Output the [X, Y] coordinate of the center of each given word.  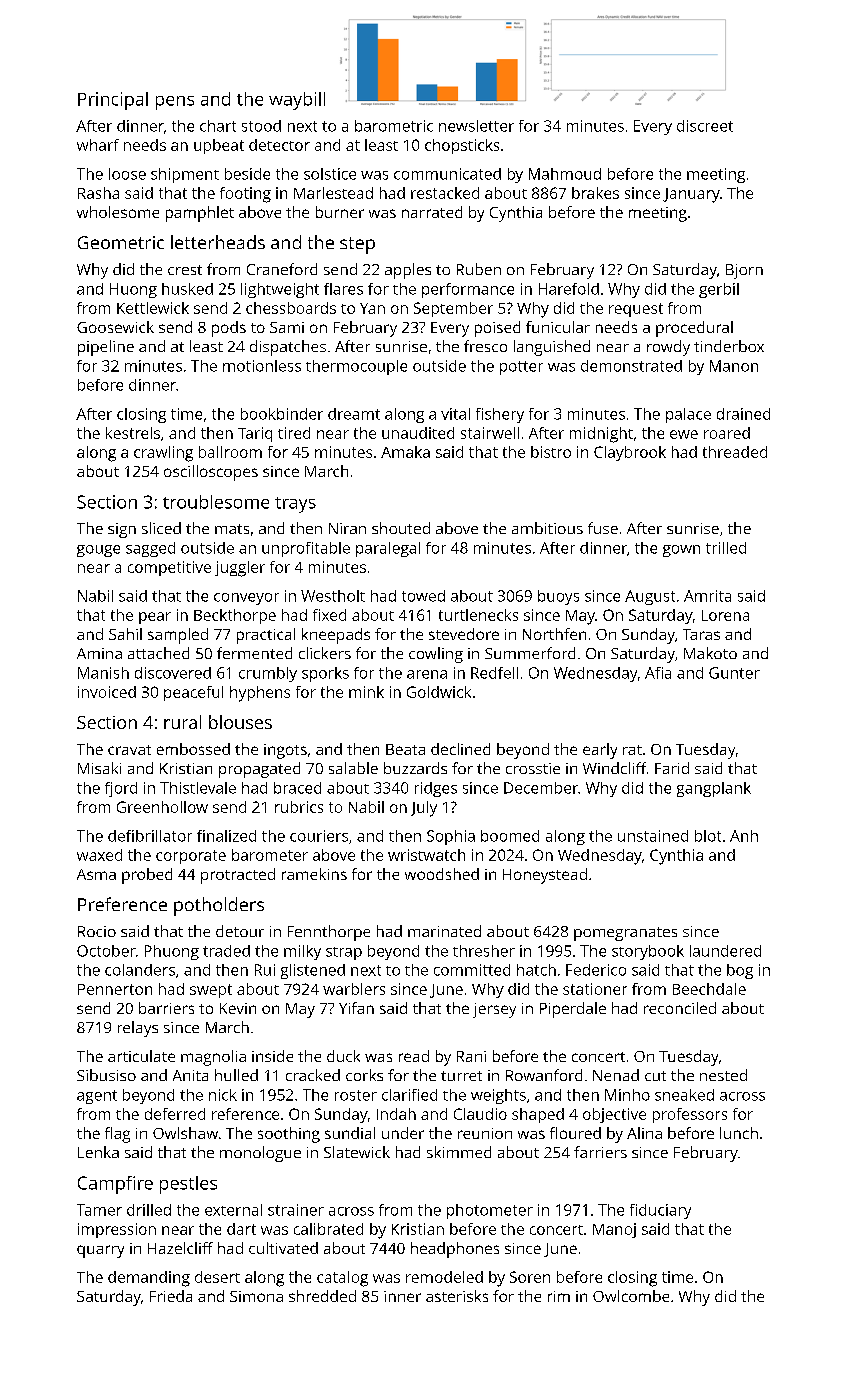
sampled [178, 636]
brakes [595, 193]
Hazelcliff [180, 1248]
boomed [510, 836]
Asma [96, 874]
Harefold [569, 289]
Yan [372, 308]
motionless [262, 366]
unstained [653, 836]
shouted [401, 528]
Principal [113, 101]
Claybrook [630, 453]
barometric [394, 126]
